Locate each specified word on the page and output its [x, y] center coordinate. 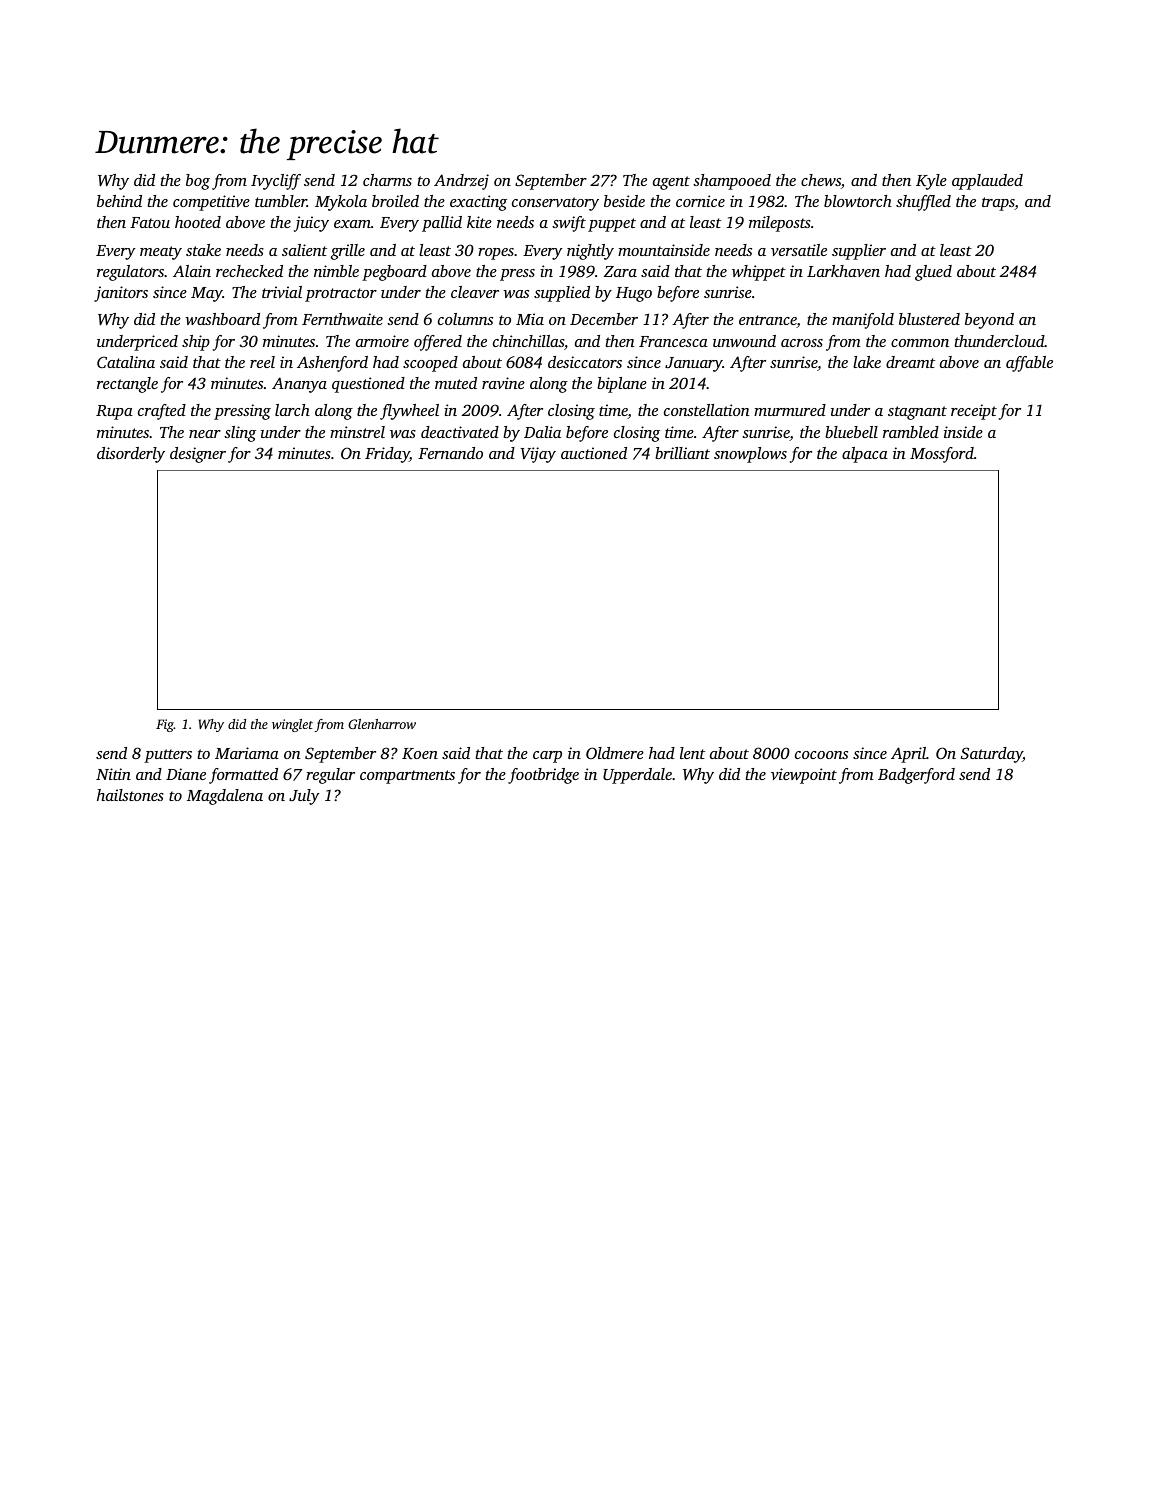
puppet [612, 225]
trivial [282, 292]
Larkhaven [843, 271]
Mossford [942, 455]
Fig [165, 725]
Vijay [538, 455]
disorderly [131, 455]
